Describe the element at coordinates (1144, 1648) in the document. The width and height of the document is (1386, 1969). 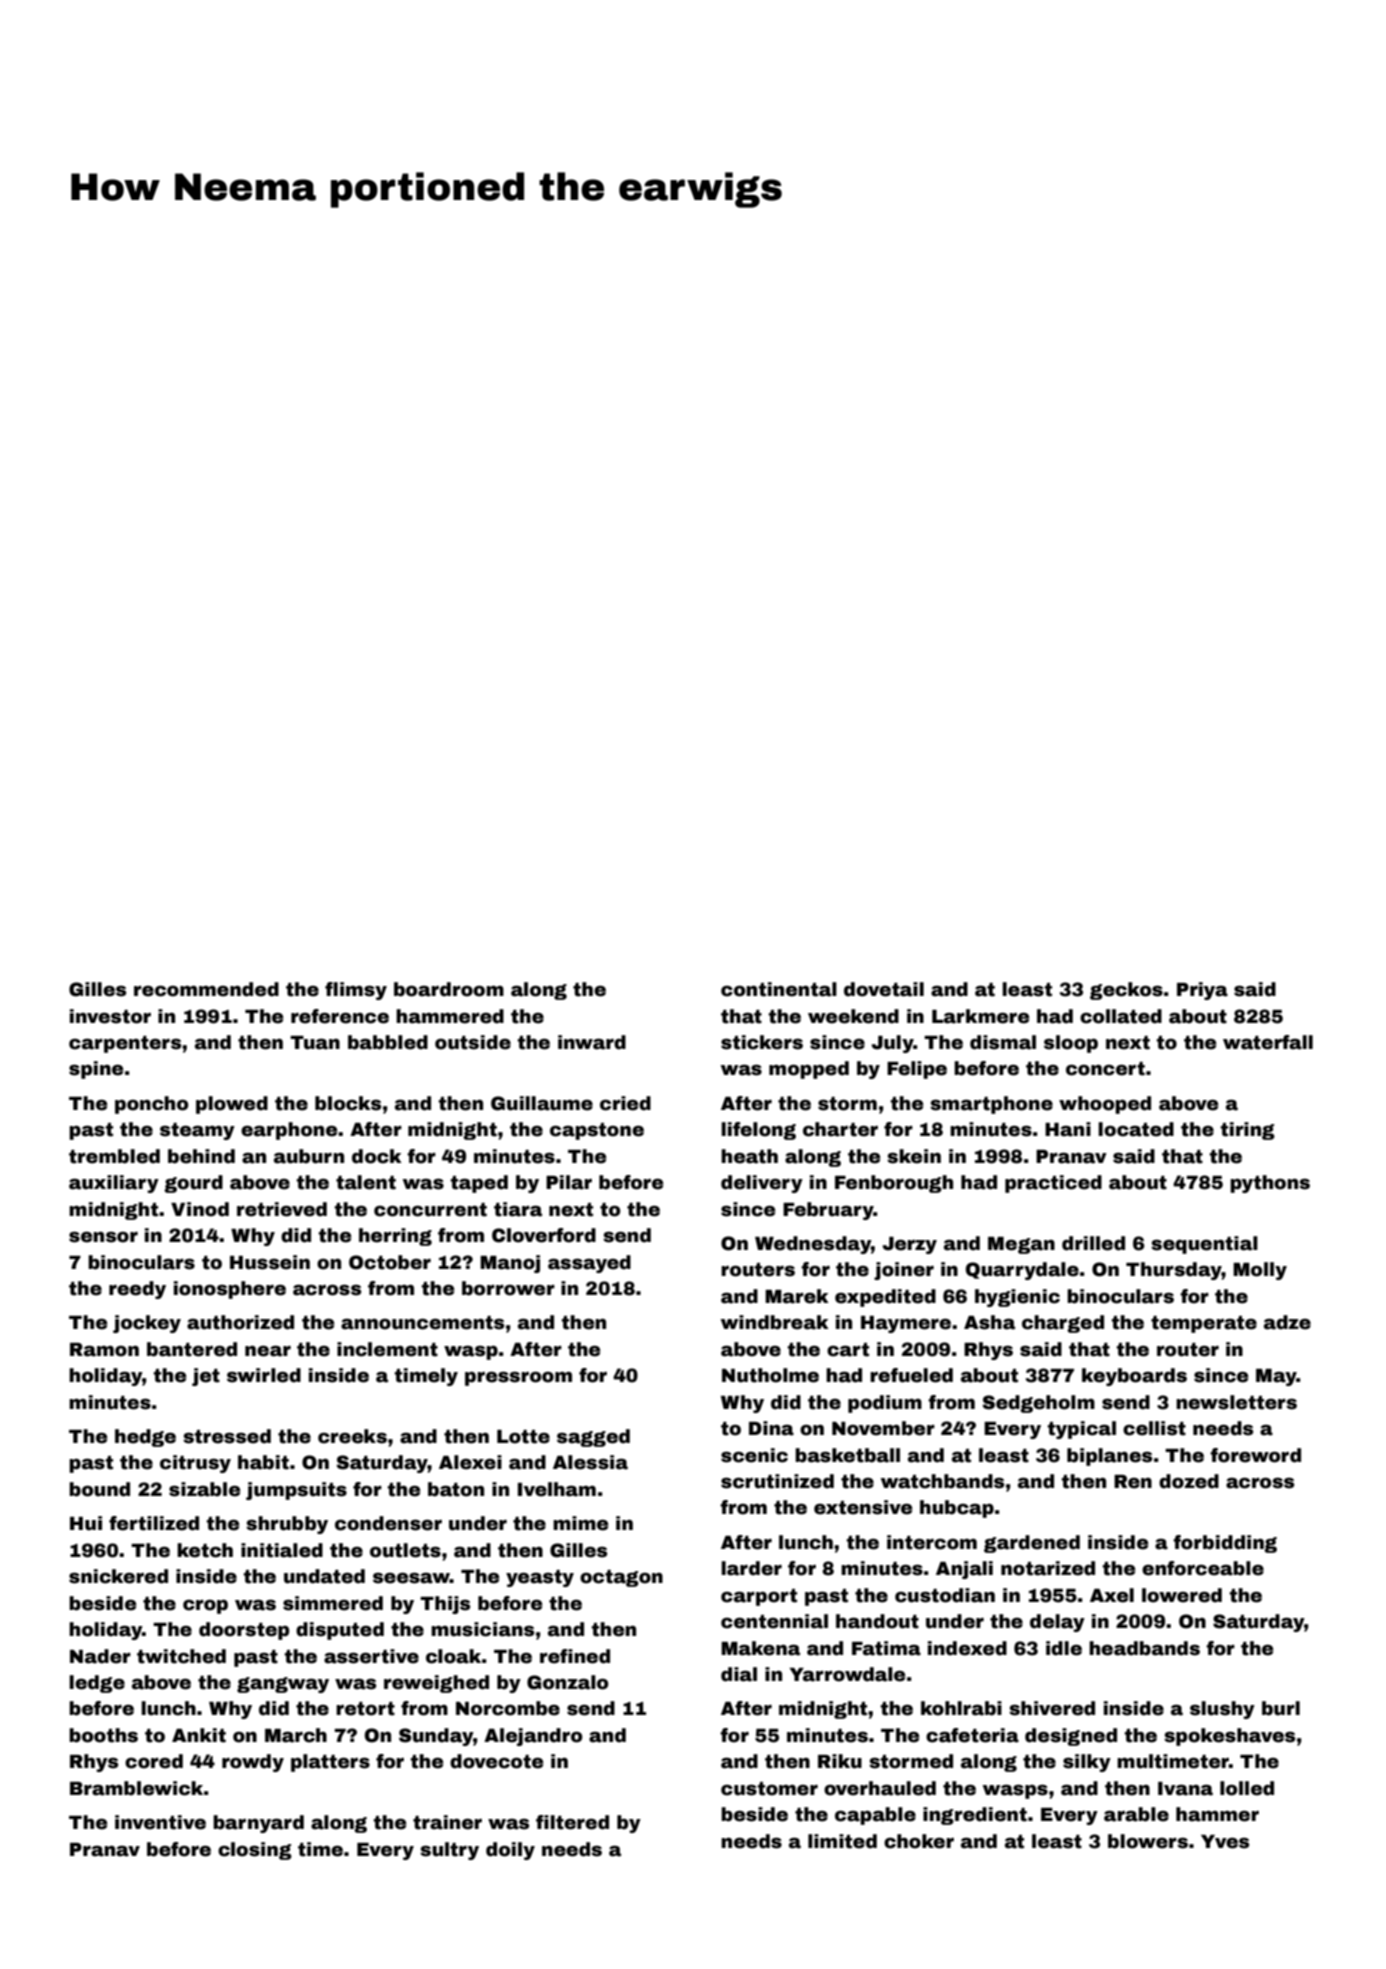
I see `headbands` at that location.
